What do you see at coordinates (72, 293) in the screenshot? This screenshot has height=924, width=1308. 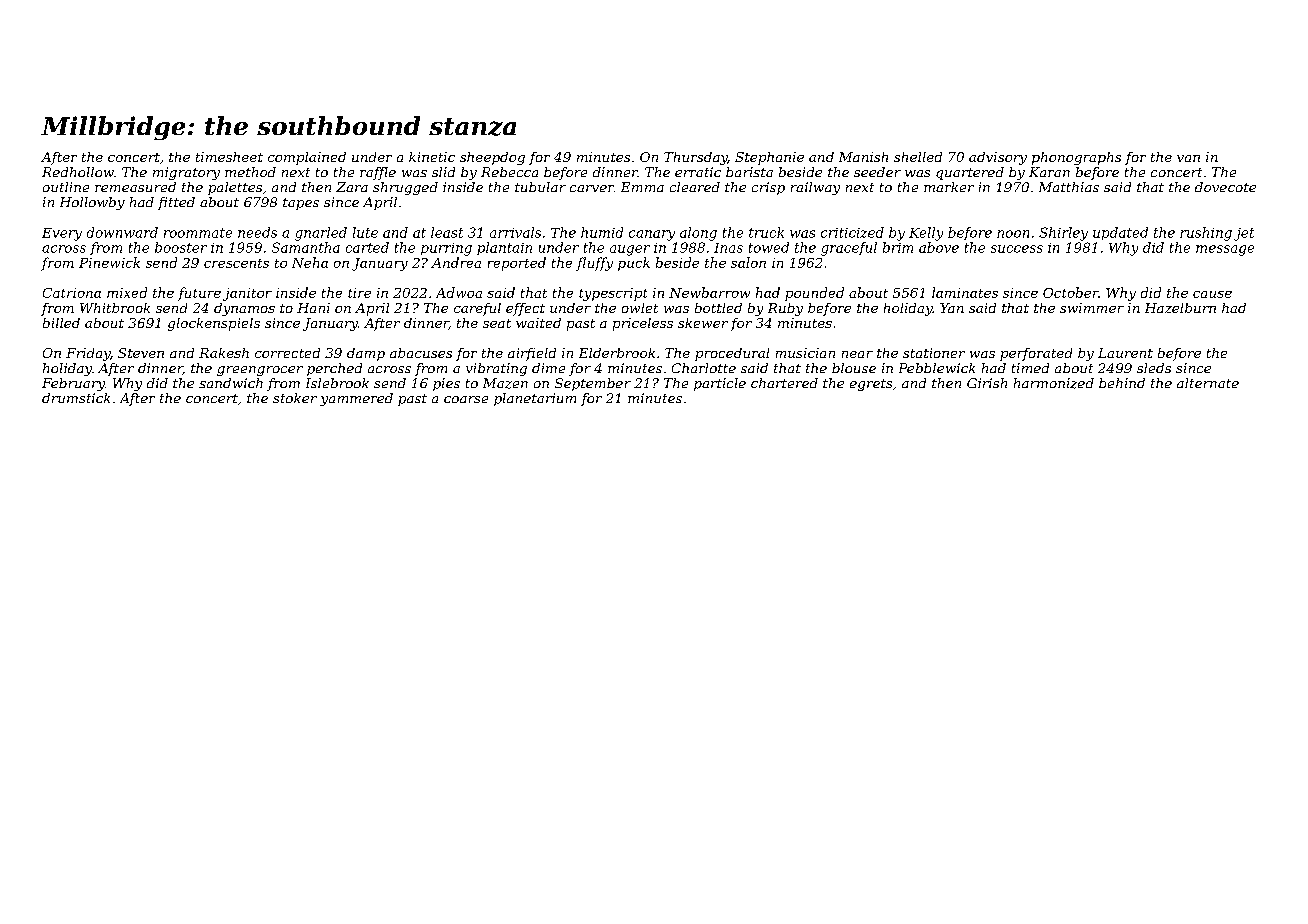 I see `Catriona` at bounding box center [72, 293].
